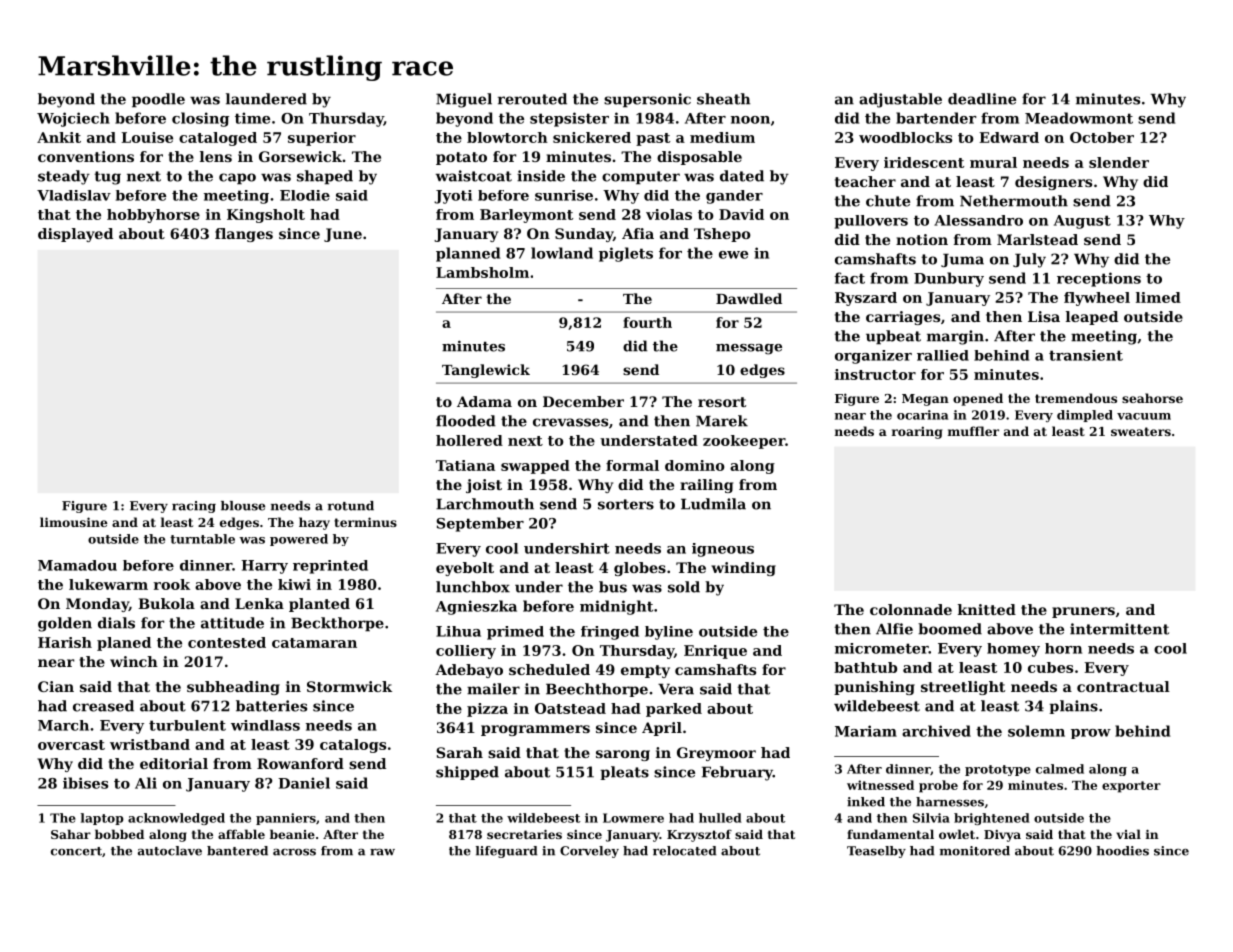 The height and width of the page is (952, 1233). I want to click on Harry, so click(264, 567).
